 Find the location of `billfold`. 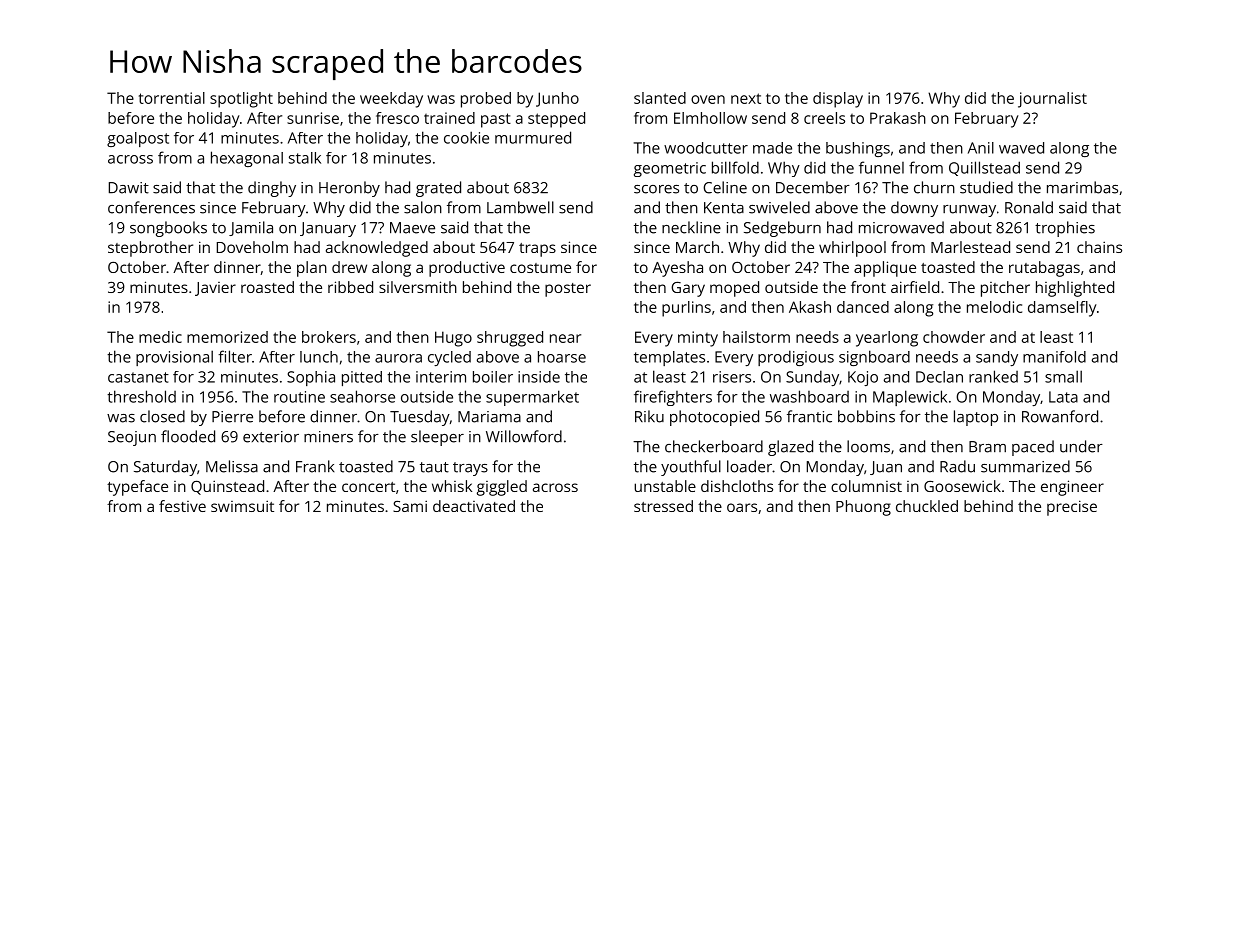

billfold is located at coordinates (735, 167).
